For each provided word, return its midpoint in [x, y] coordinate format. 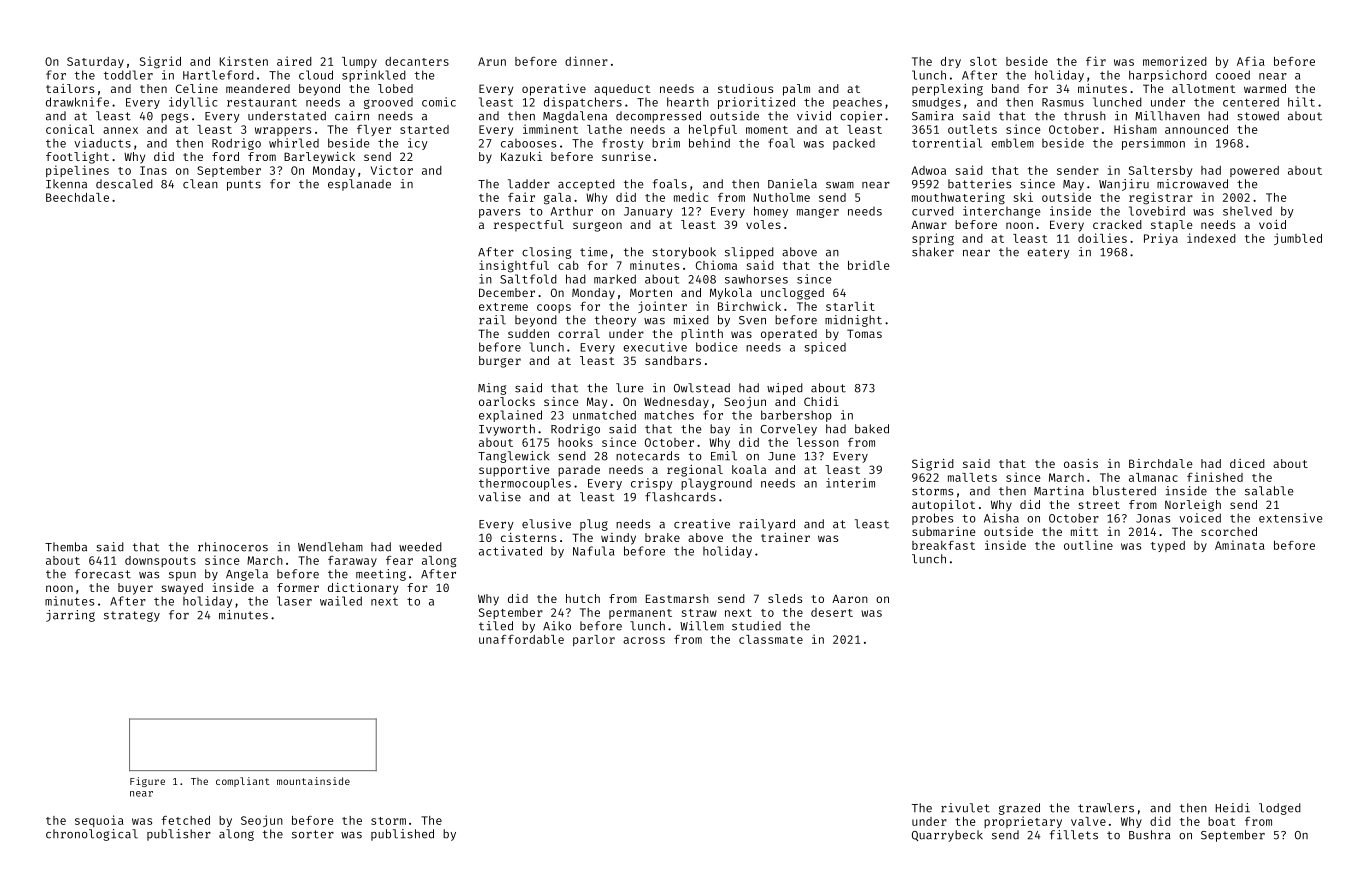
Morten [651, 292]
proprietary [1023, 822]
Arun [492, 61]
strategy [132, 616]
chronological [92, 835]
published [402, 835]
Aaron [850, 598]
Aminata [1240, 545]
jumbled [1298, 239]
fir [1096, 61]
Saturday [95, 62]
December [507, 292]
